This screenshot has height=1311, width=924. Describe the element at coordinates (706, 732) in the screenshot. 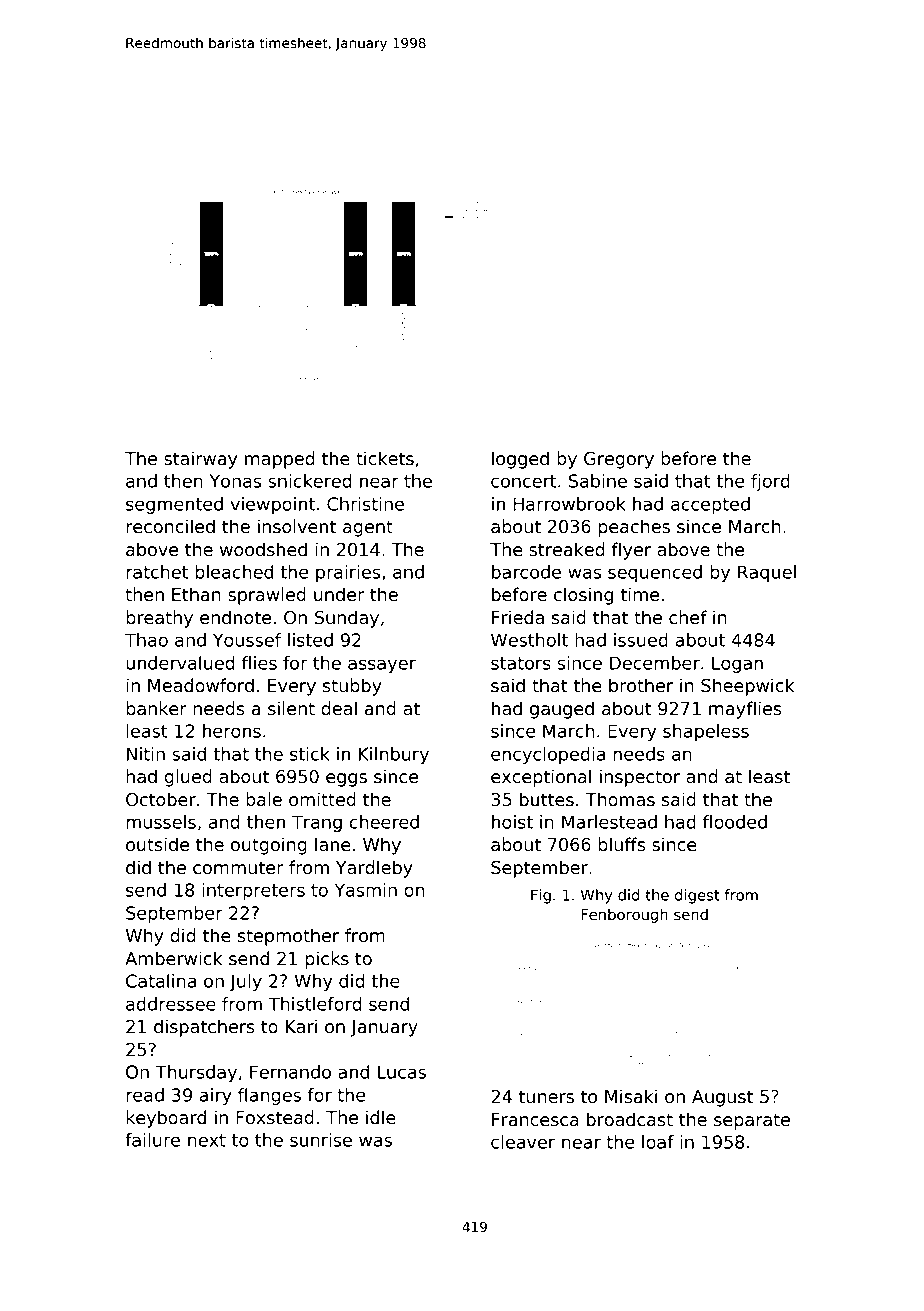

I see `shapeless` at that location.
